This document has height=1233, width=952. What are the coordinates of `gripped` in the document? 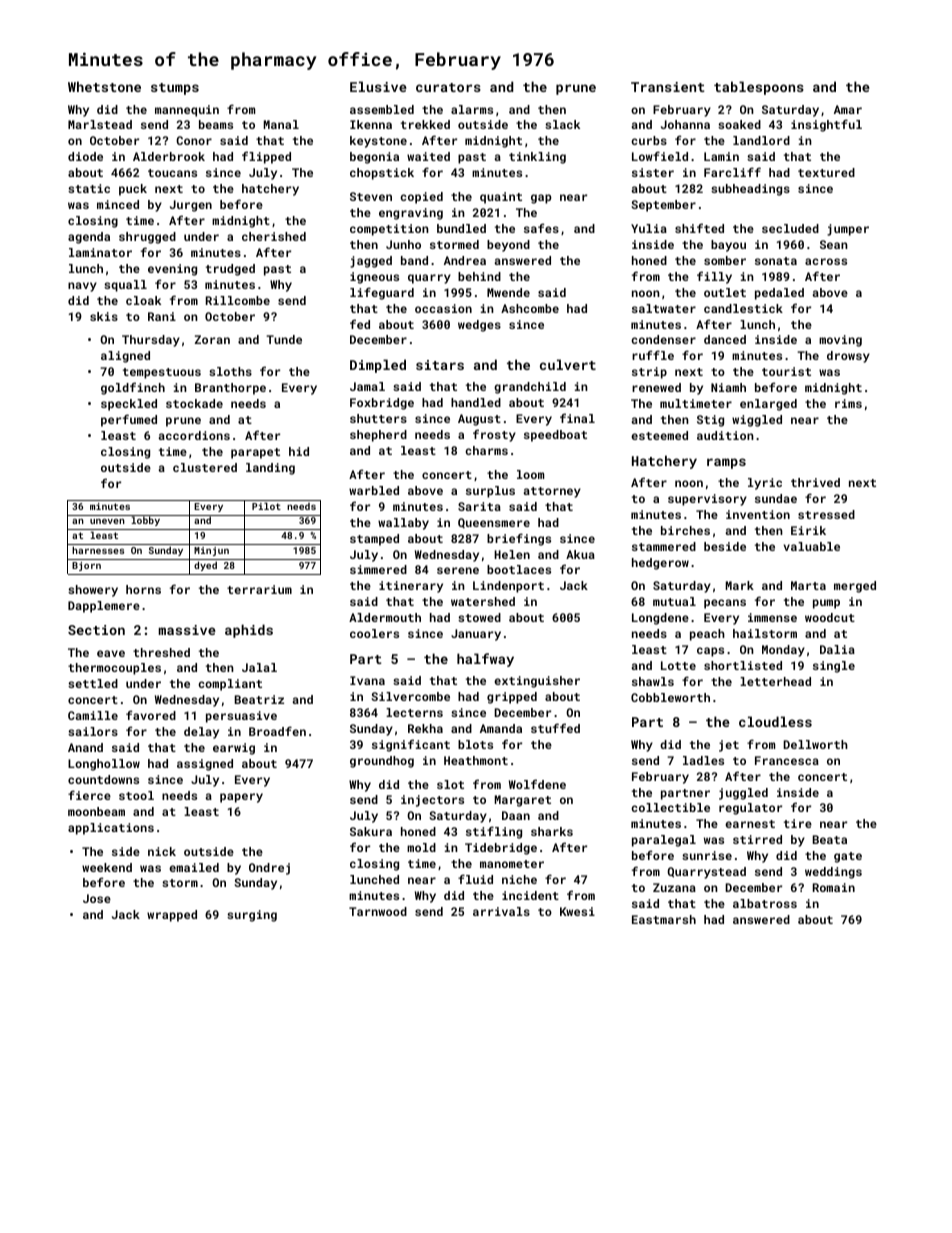 It's located at (512, 698).
